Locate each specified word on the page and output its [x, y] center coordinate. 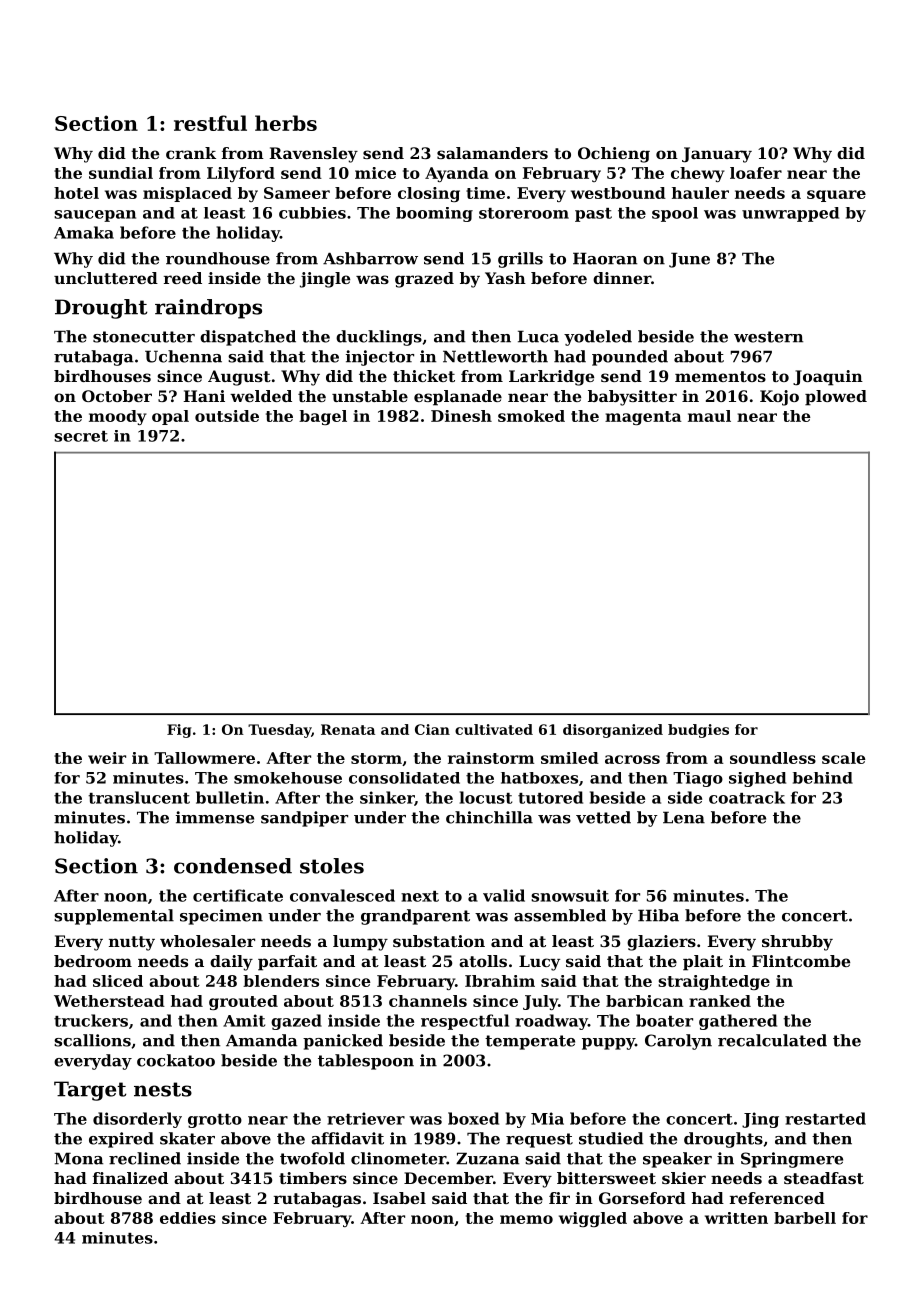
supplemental [114, 917]
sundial [121, 173]
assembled [560, 915]
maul [709, 416]
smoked [531, 416]
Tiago [698, 779]
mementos [720, 376]
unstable [370, 396]
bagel [323, 417]
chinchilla [489, 817]
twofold [312, 1158]
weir [107, 758]
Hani [204, 396]
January [717, 155]
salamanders [492, 153]
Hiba [658, 915]
